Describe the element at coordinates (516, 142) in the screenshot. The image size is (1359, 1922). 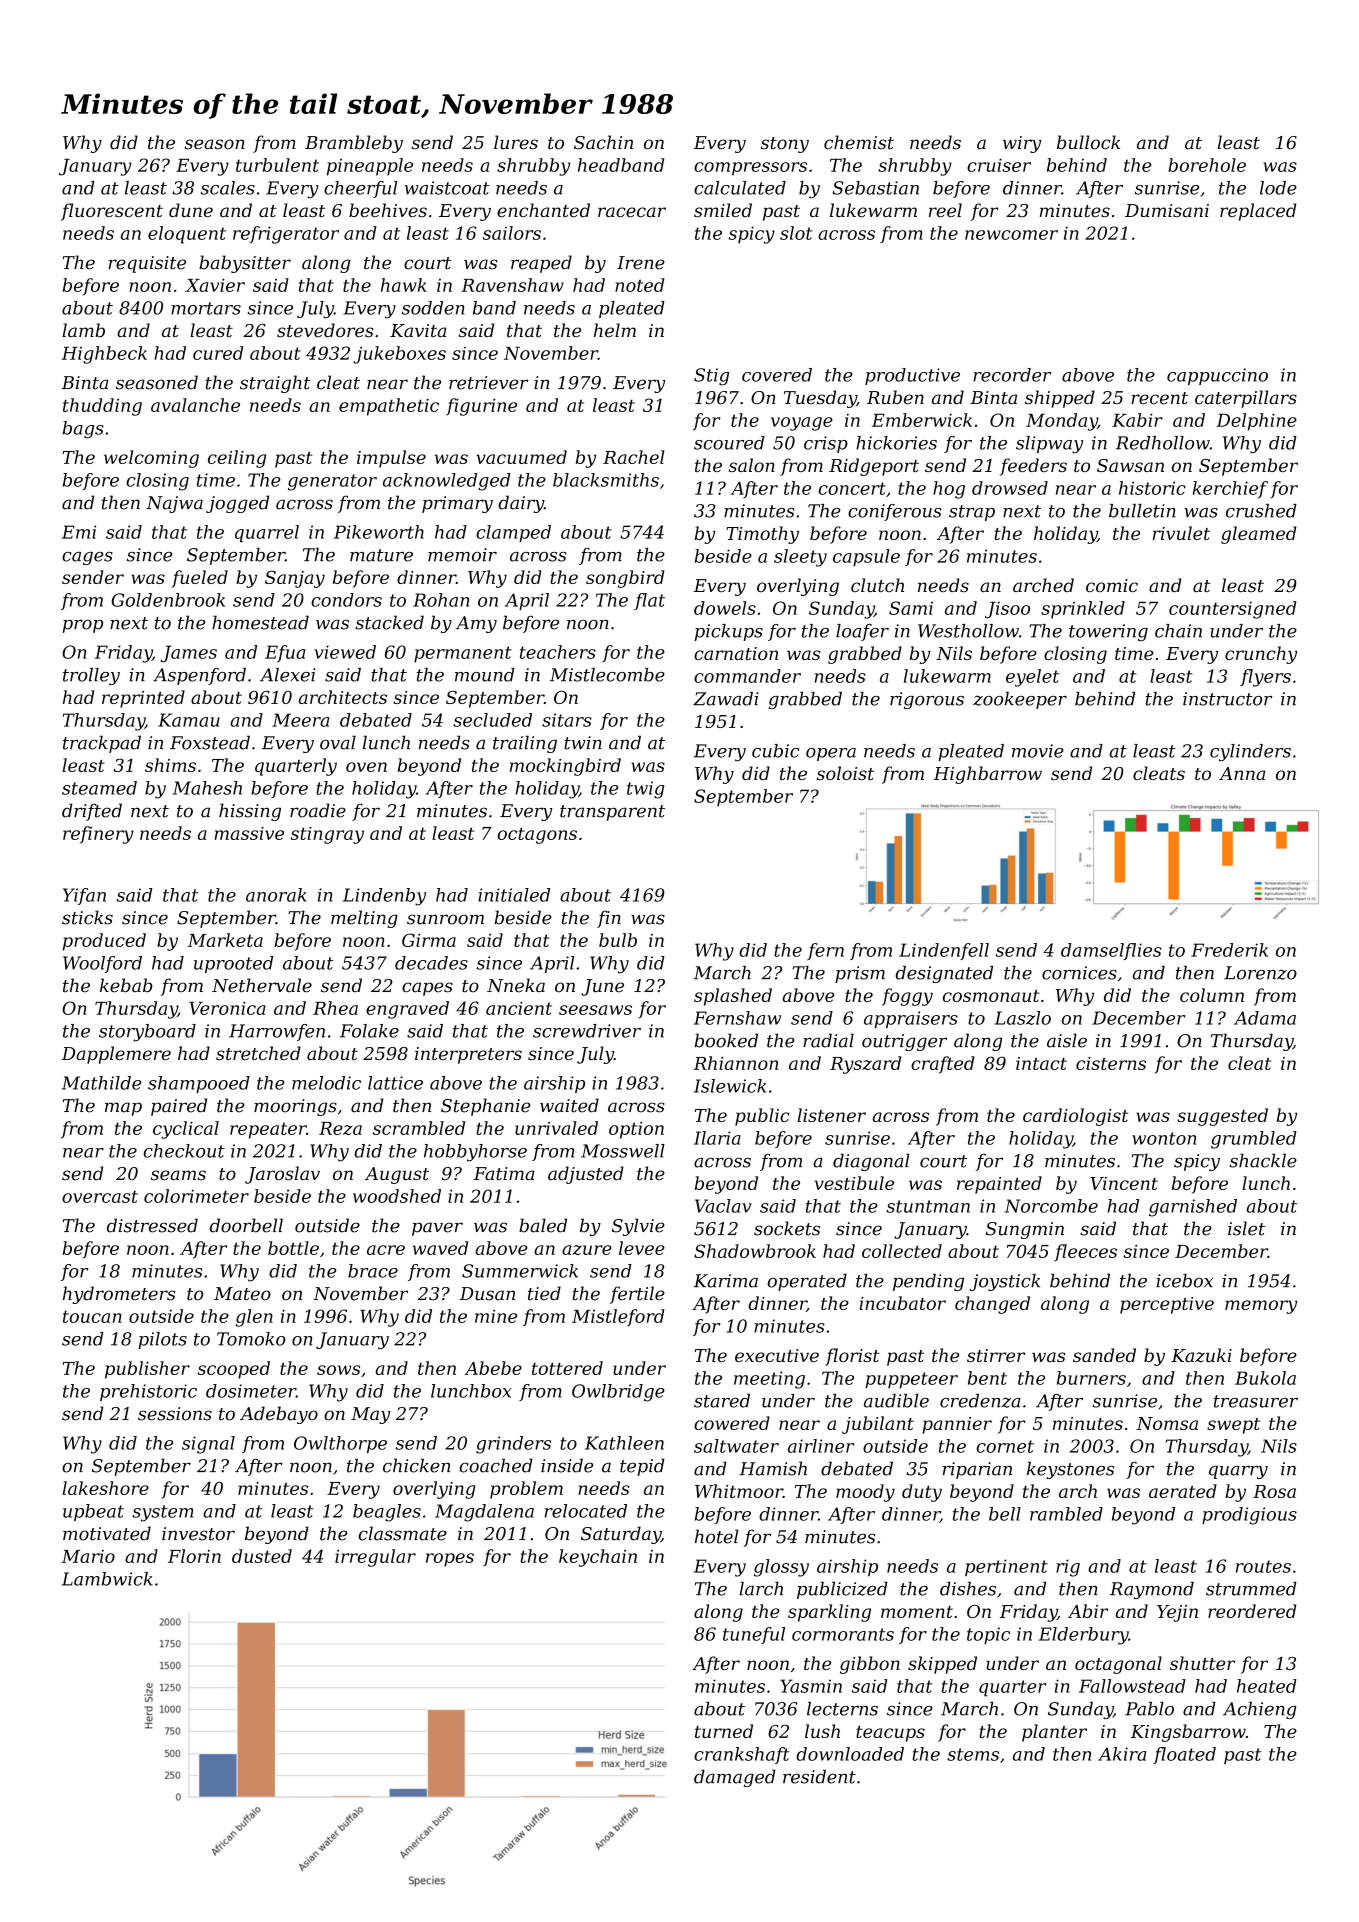
I see `lures` at that location.
